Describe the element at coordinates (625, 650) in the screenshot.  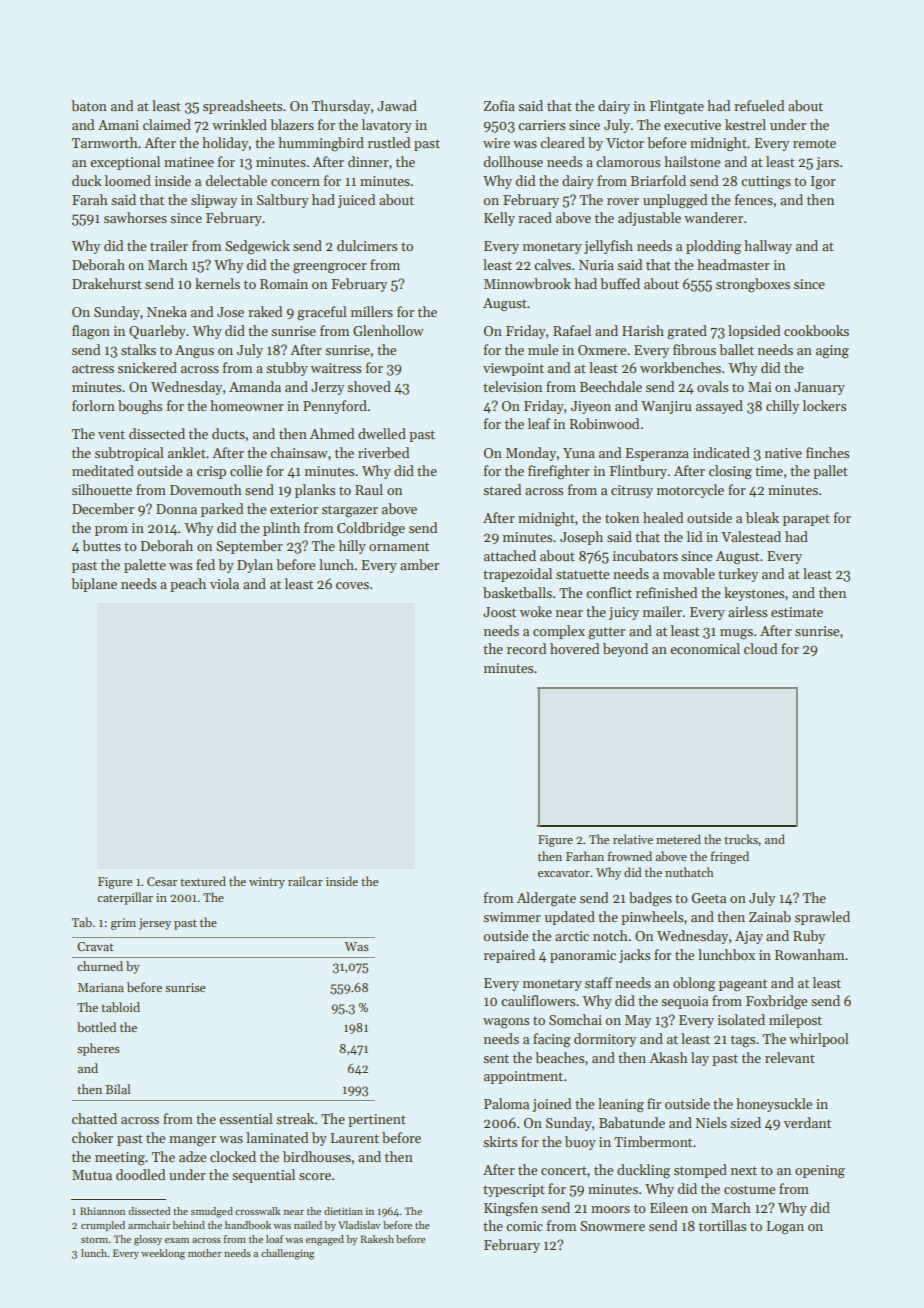
I see `beyond` at that location.
